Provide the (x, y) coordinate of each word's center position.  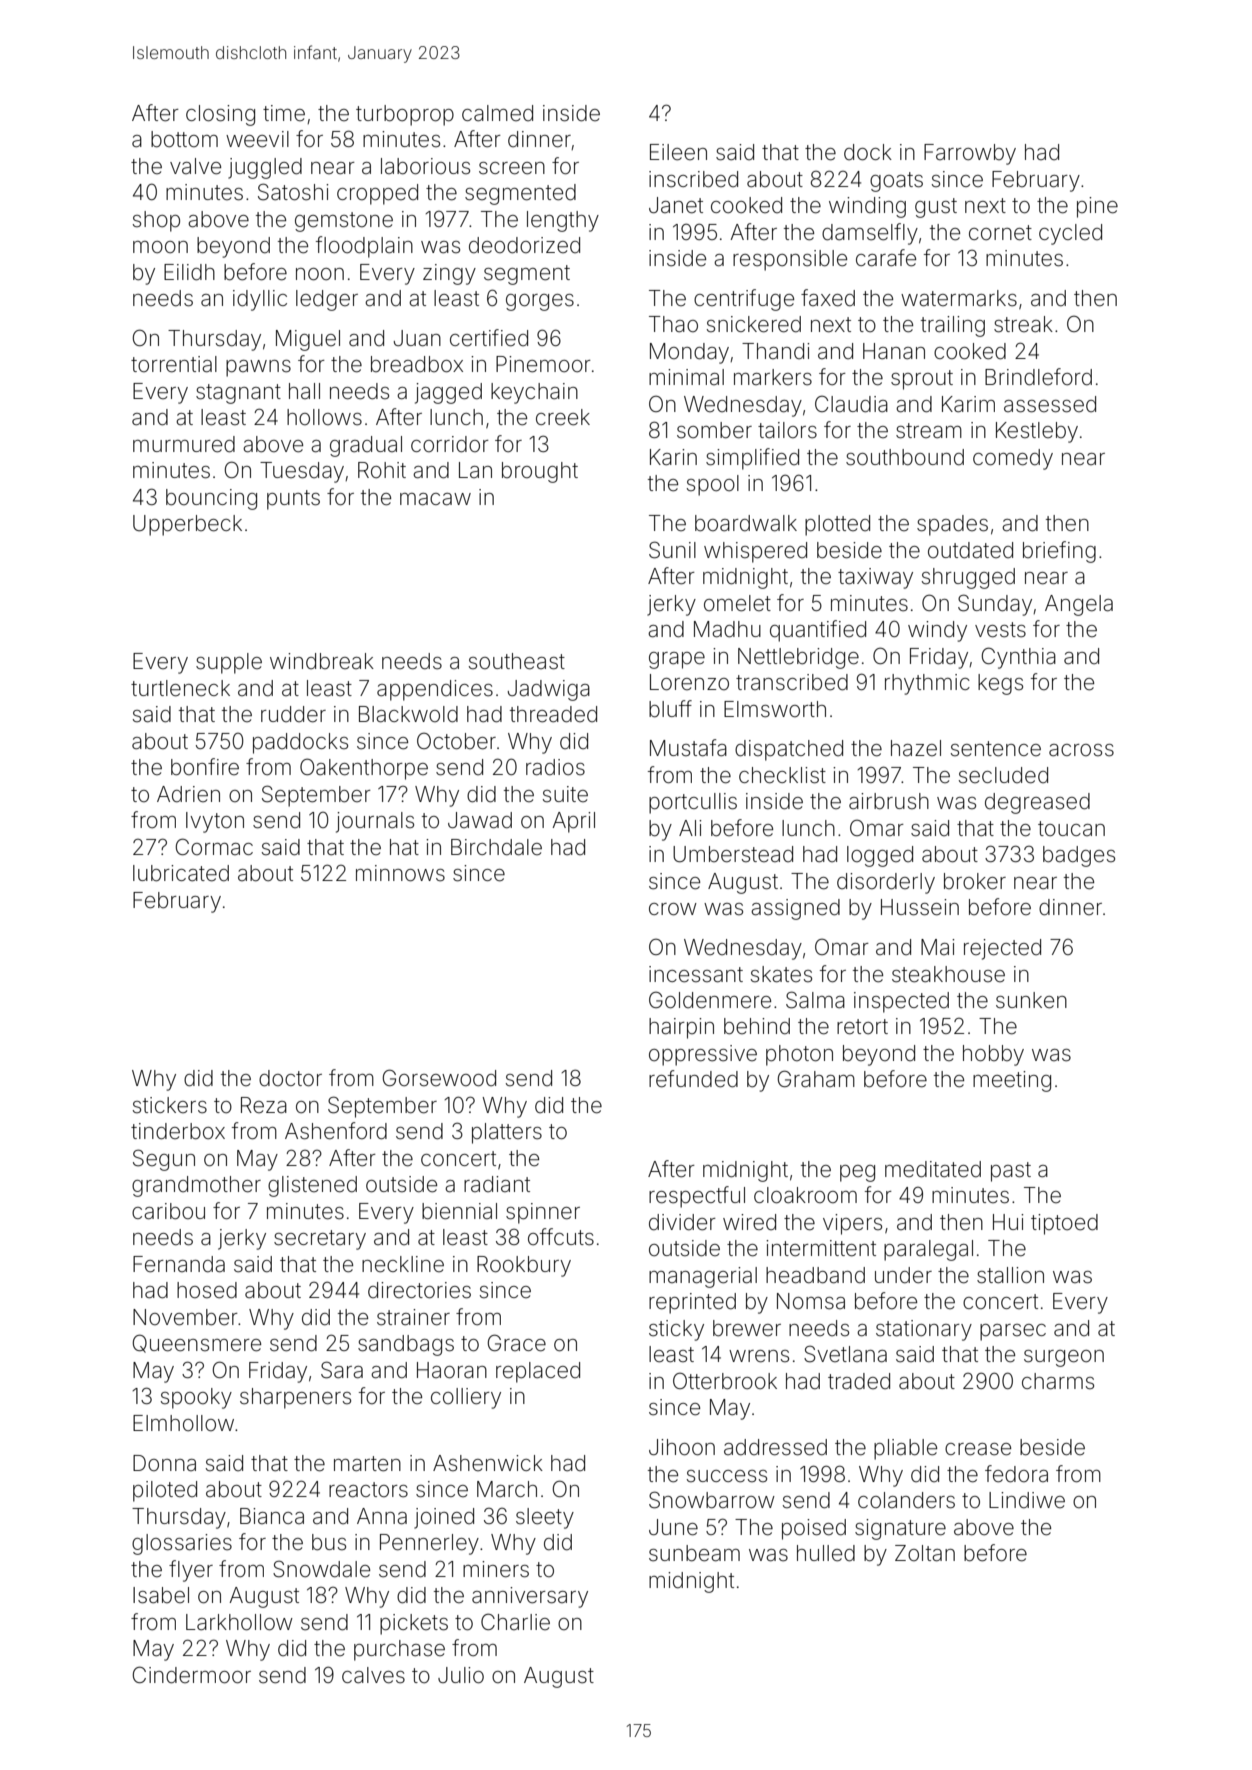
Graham (816, 1079)
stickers (170, 1105)
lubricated (181, 873)
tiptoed (1064, 1224)
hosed (207, 1290)
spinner (543, 1213)
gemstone (344, 222)
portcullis (693, 803)
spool (713, 485)
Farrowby (970, 154)
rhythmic (927, 684)
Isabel (161, 1595)
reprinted (692, 1303)
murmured (184, 444)
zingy (449, 274)
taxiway (875, 578)
